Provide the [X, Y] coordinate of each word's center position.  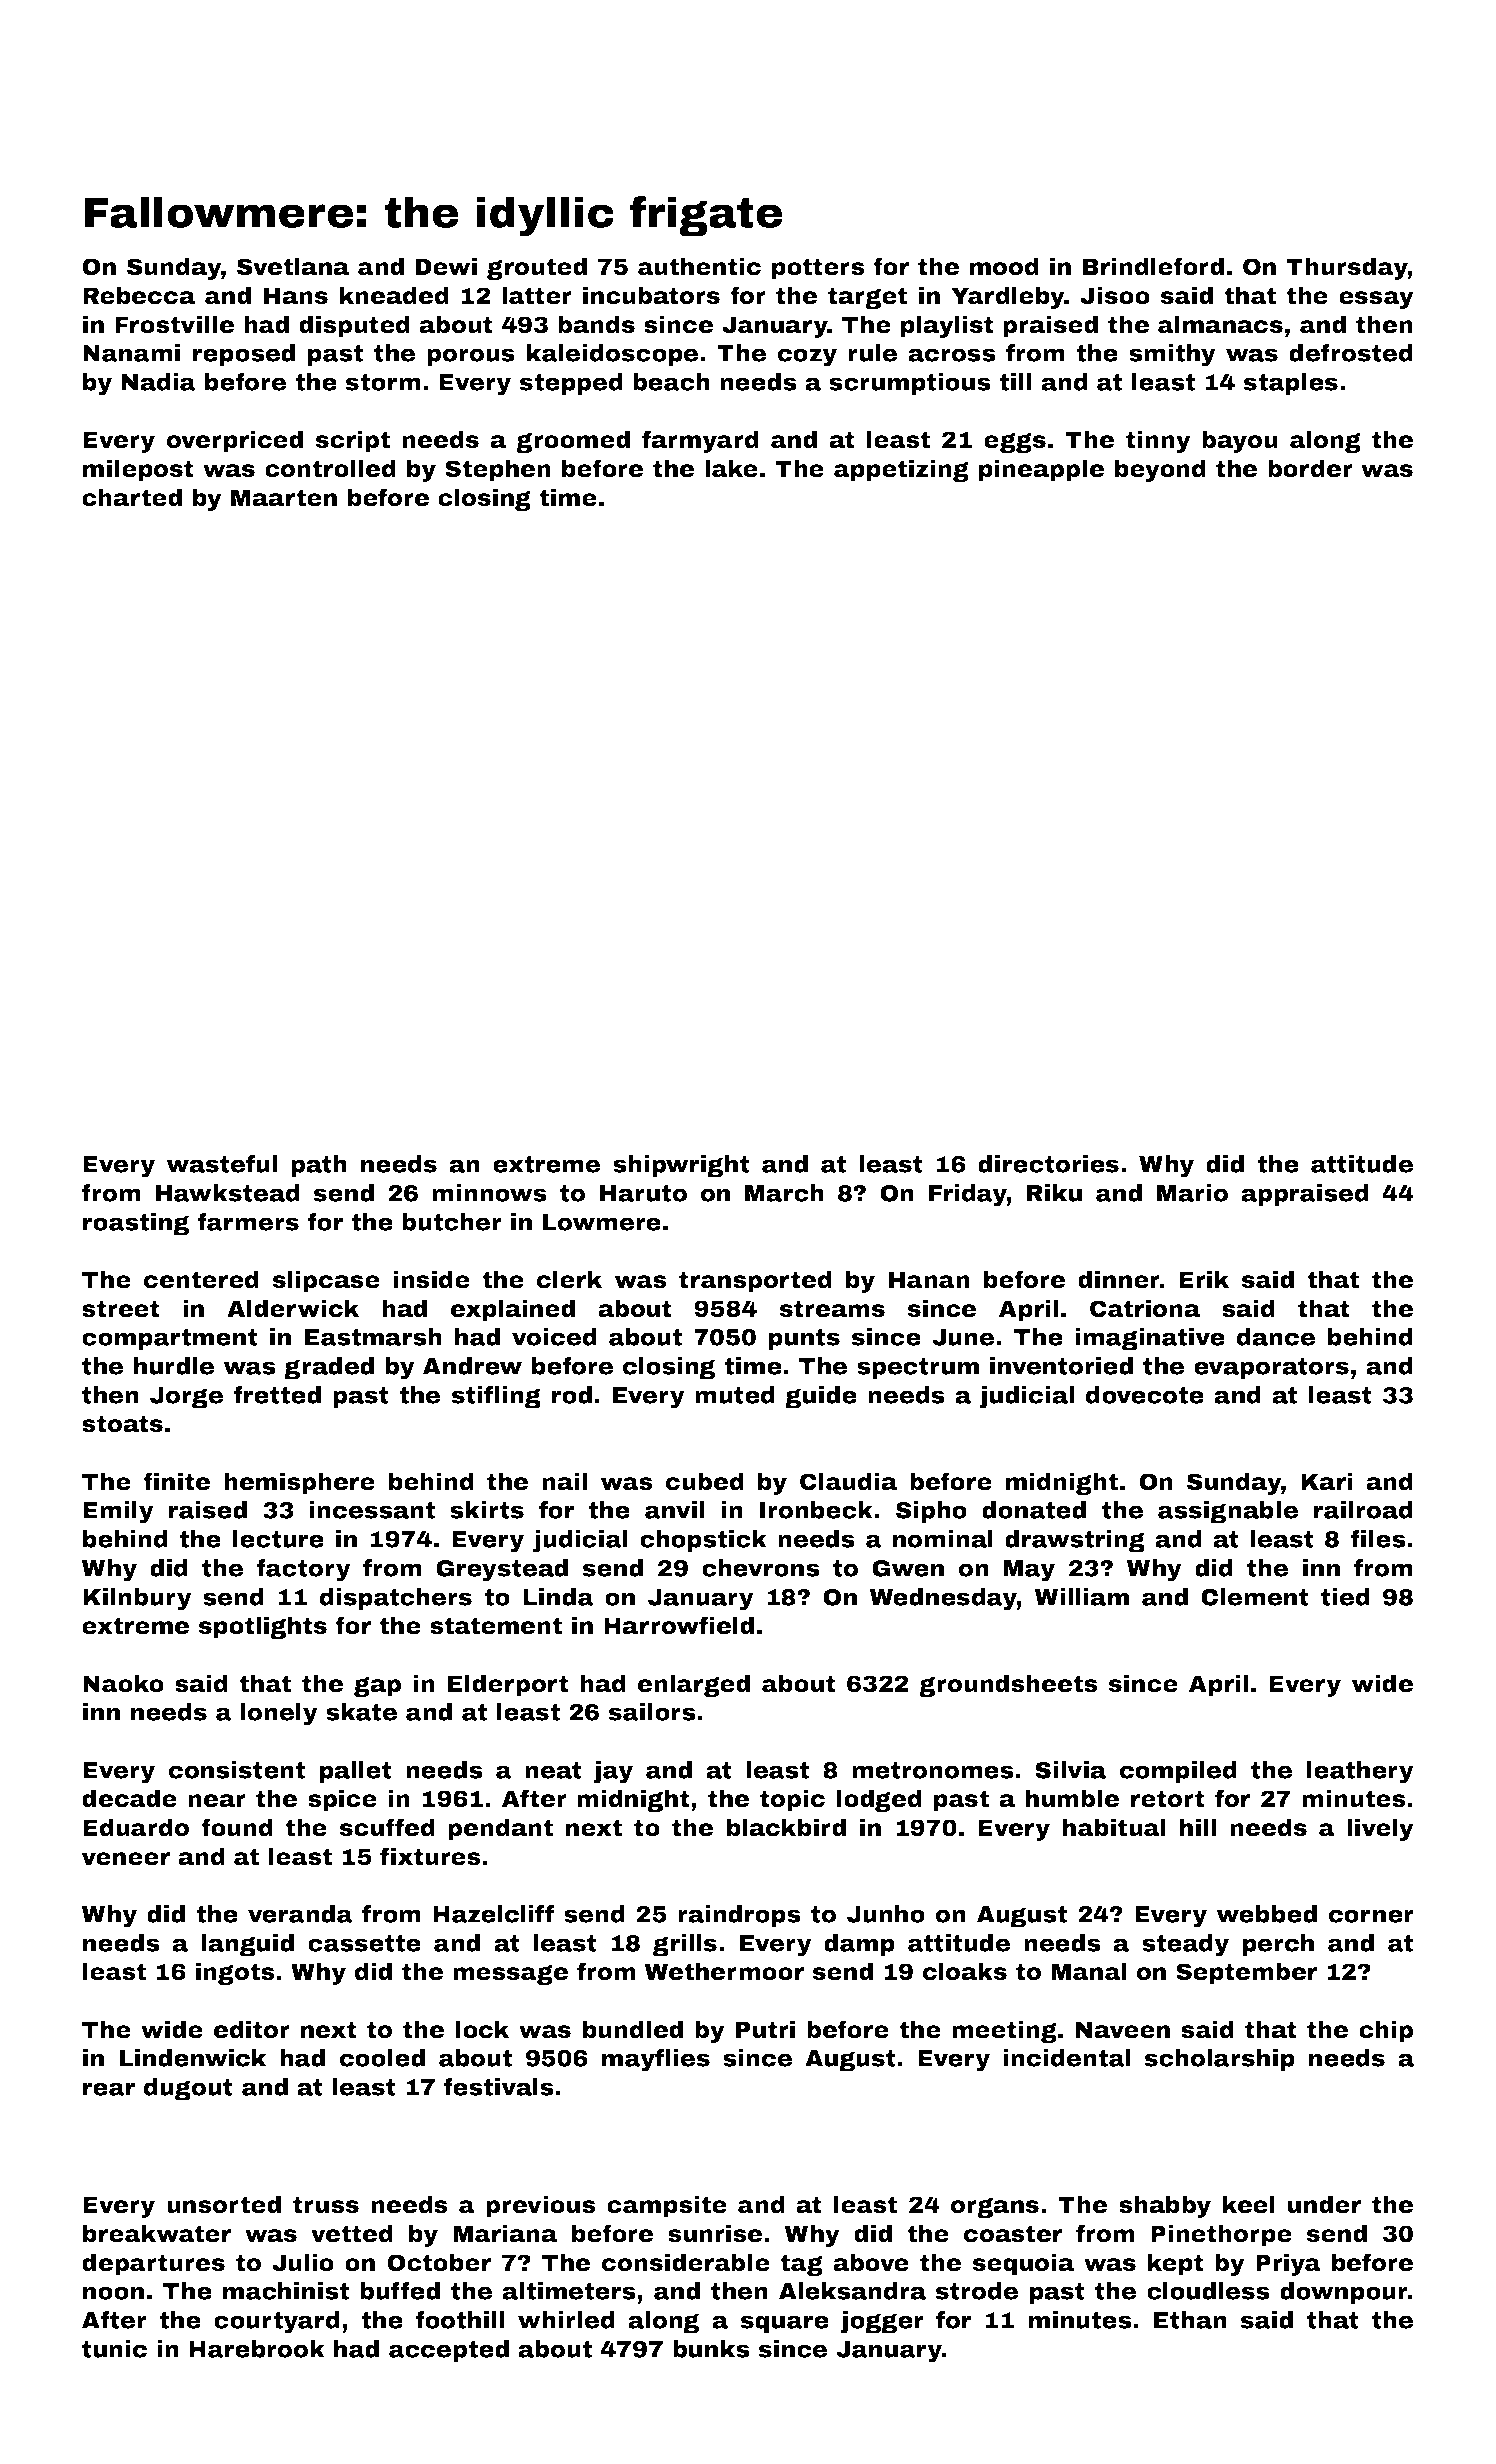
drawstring [1075, 1541]
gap [377, 1687]
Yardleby [1008, 297]
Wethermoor [724, 1971]
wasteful [221, 1164]
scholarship [1220, 2060]
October [439, 2262]
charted [132, 497]
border [1310, 468]
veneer [125, 1859]
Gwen [908, 1568]
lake [731, 468]
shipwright [681, 1166]
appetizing [901, 470]
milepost [138, 470]
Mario [1192, 1193]
